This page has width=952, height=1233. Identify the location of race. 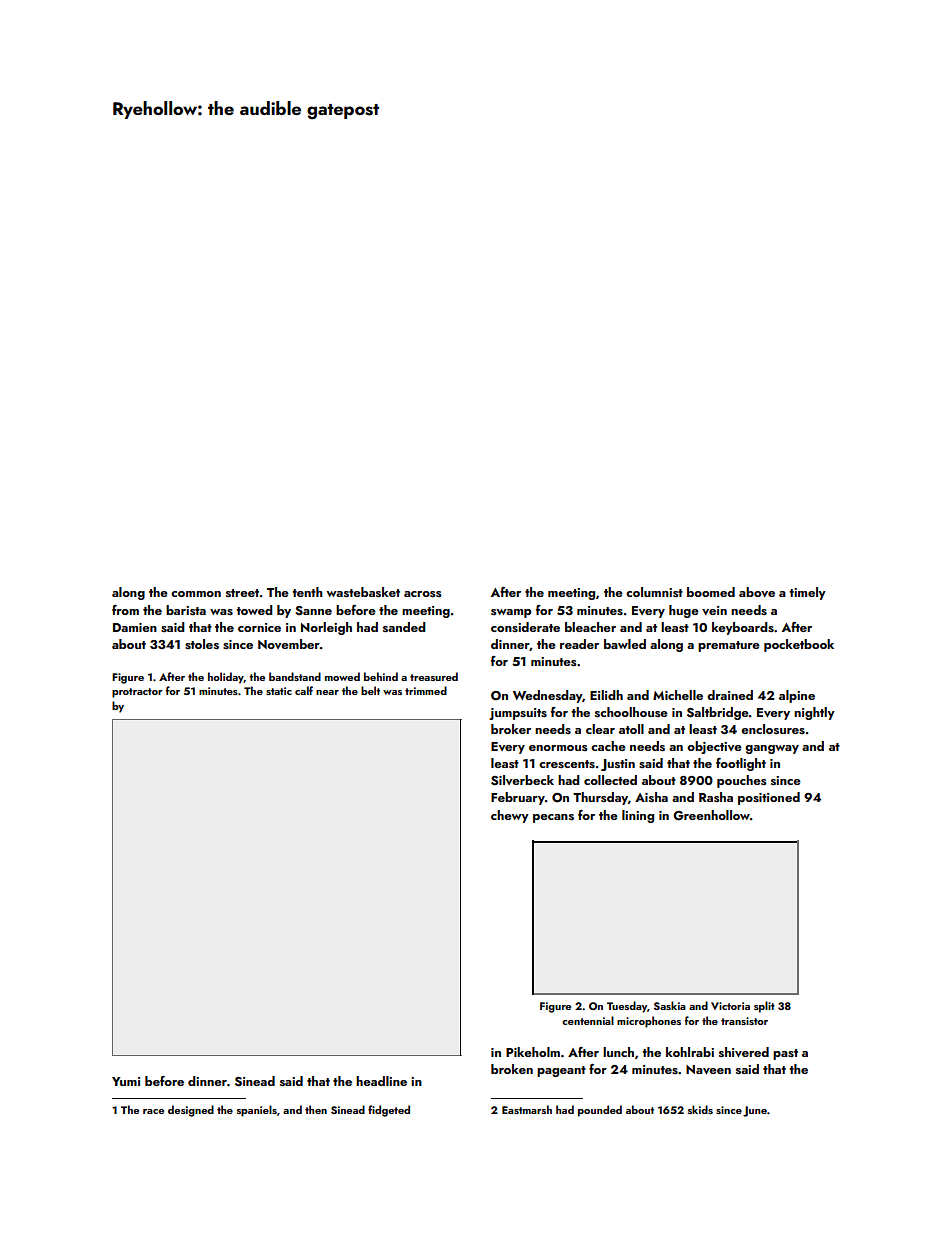
(153, 1111).
